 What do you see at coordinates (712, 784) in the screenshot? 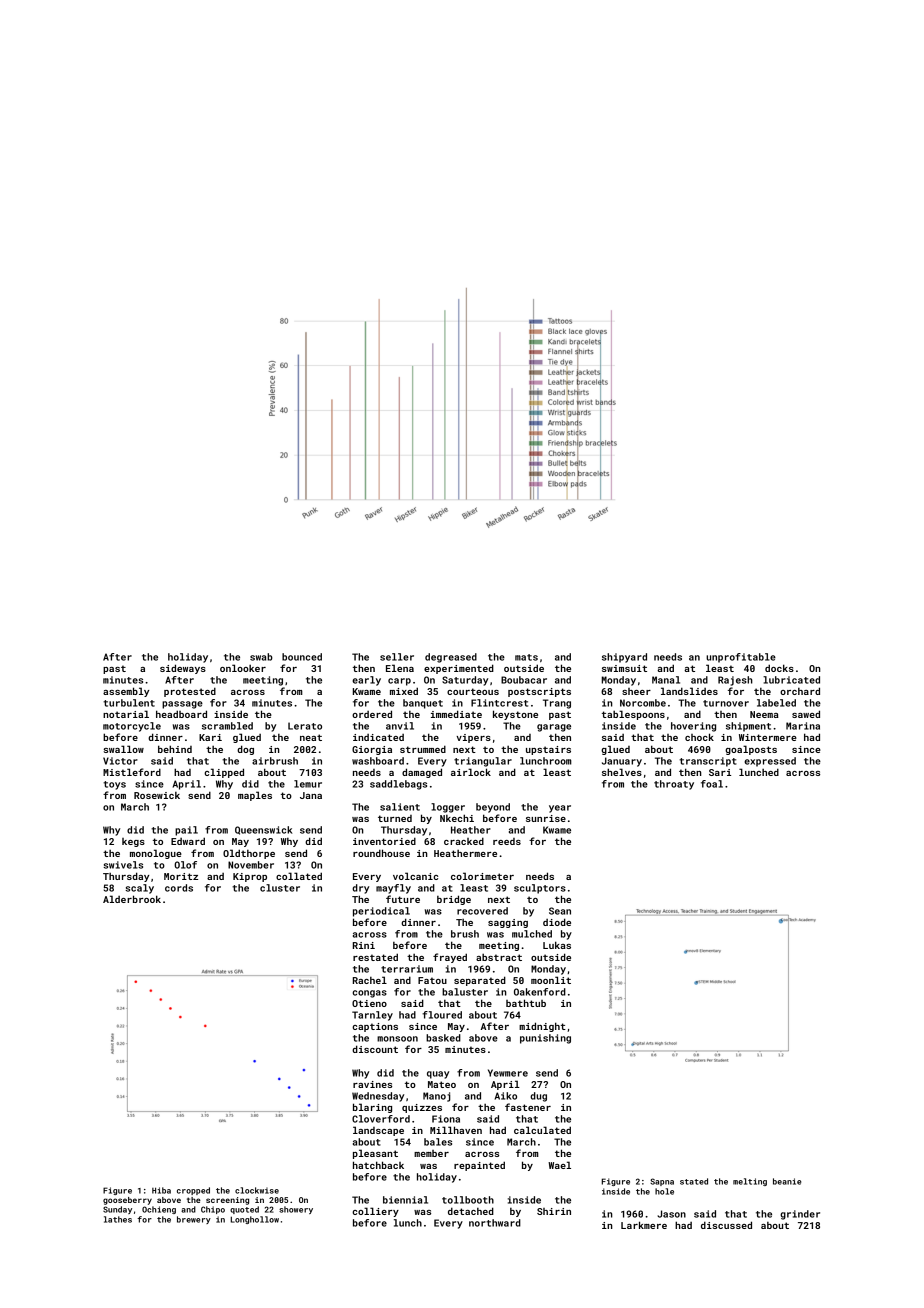
I see `foal` at bounding box center [712, 784].
